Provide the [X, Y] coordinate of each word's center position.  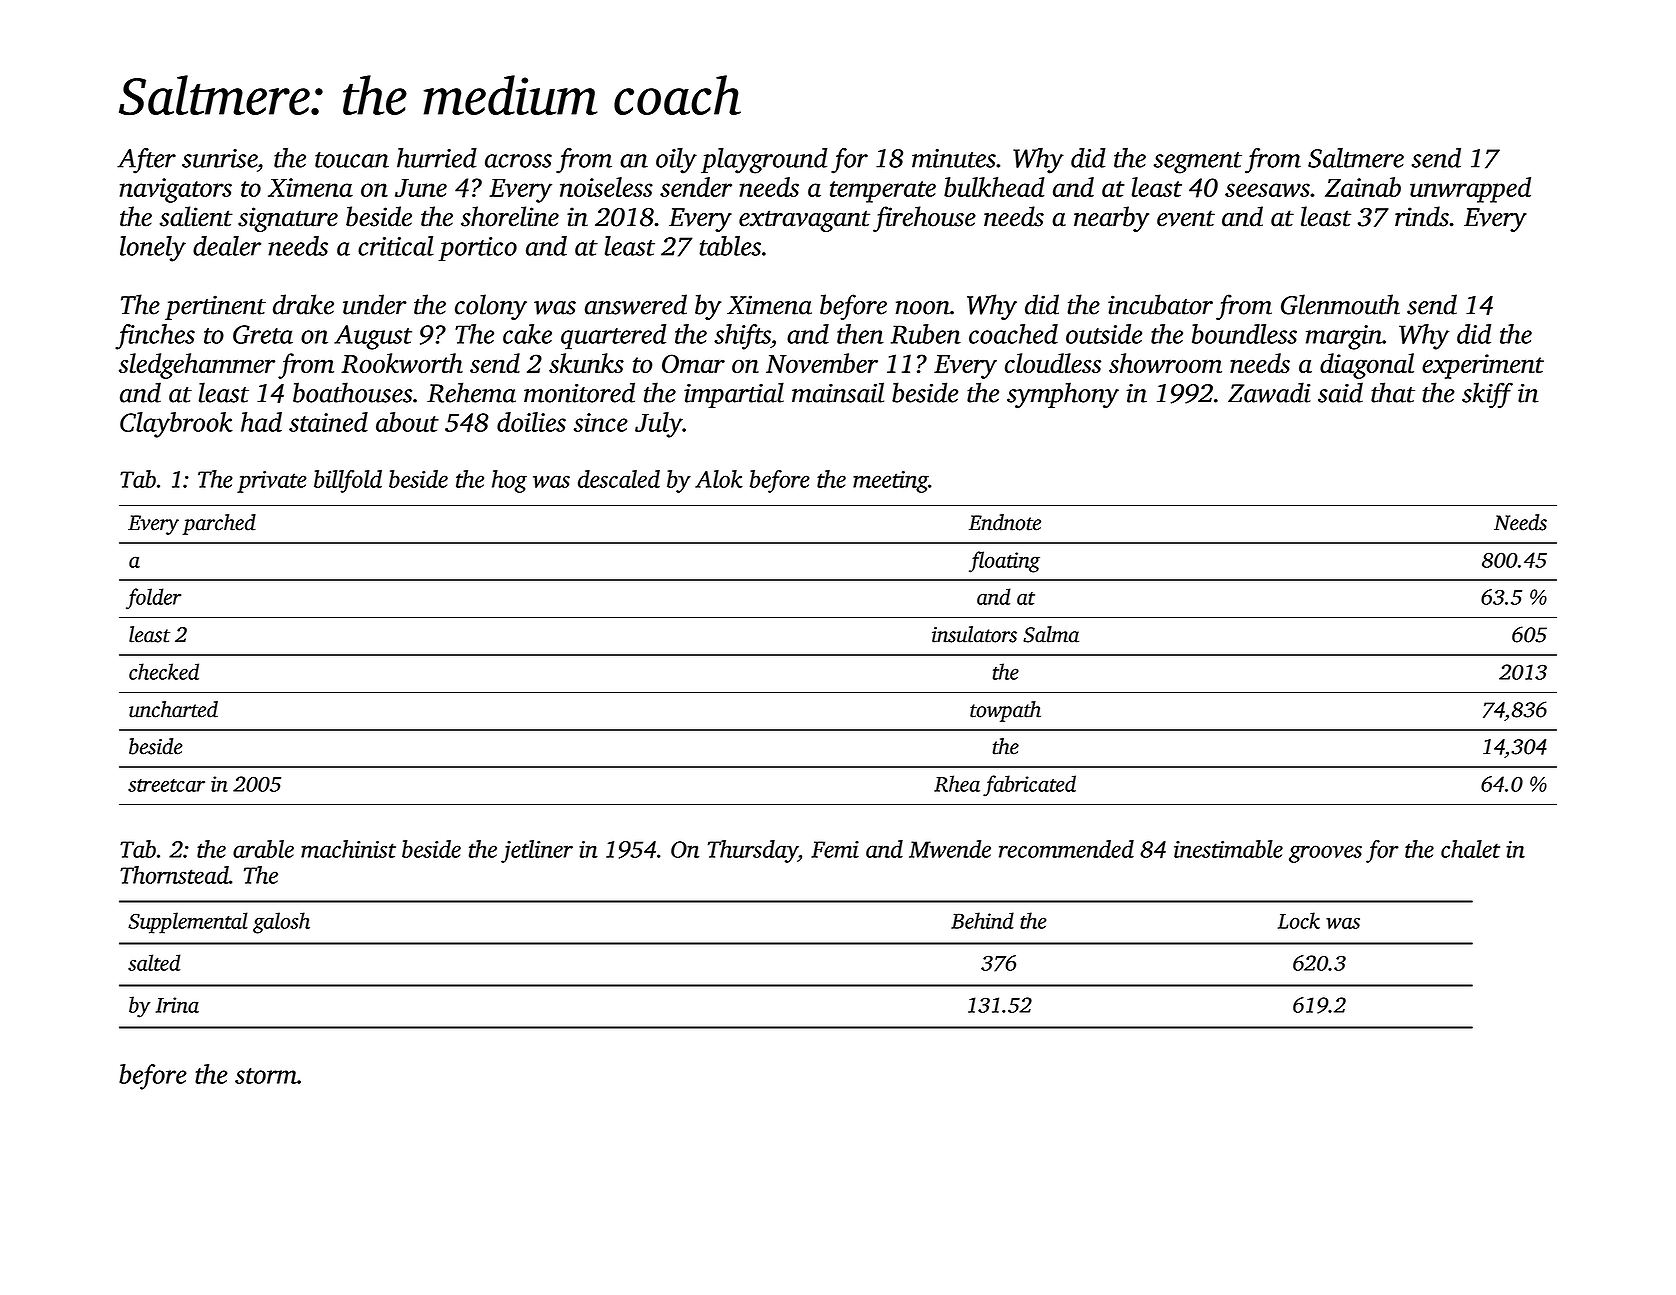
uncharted [173, 709]
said [1340, 392]
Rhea [957, 783]
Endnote [1005, 522]
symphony [1063, 395]
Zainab [1363, 187]
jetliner [537, 851]
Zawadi [1269, 392]
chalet [1470, 849]
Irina [177, 1005]
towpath [1005, 711]
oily [676, 161]
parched [219, 524]
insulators [974, 634]
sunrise [219, 158]
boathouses [352, 392]
